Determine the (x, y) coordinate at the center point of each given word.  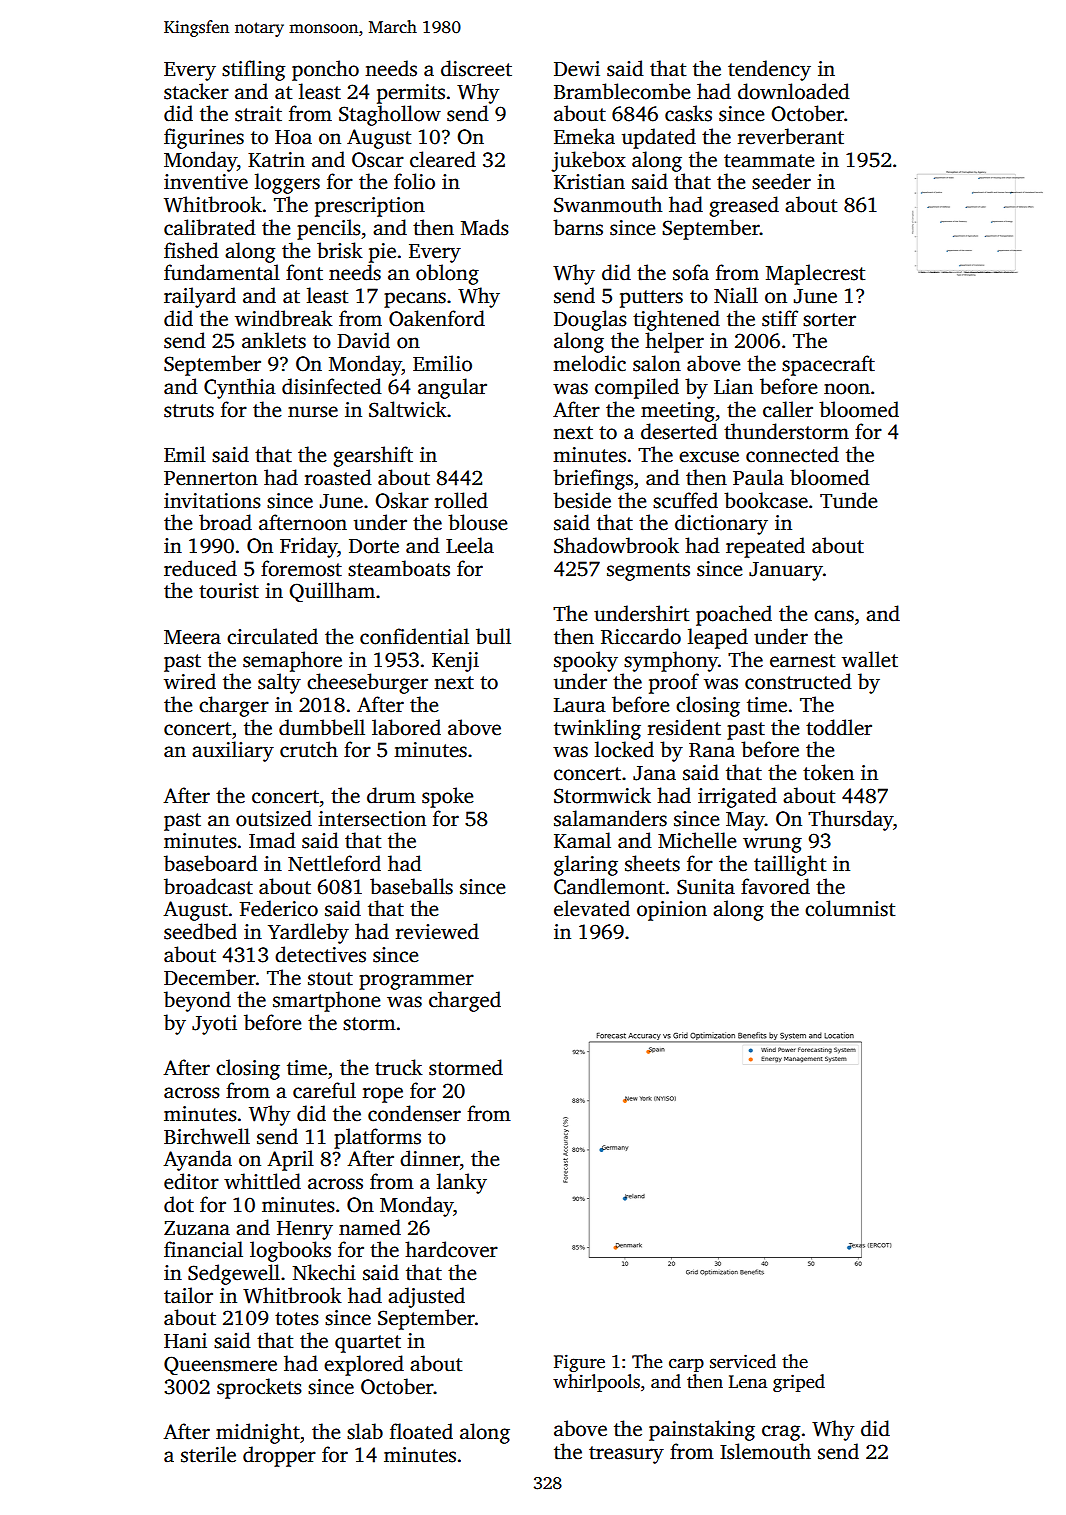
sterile (208, 1454)
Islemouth (765, 1451)
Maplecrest (815, 274)
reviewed (437, 931)
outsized (274, 818)
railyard (200, 297)
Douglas (590, 320)
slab (365, 1431)
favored (775, 886)
